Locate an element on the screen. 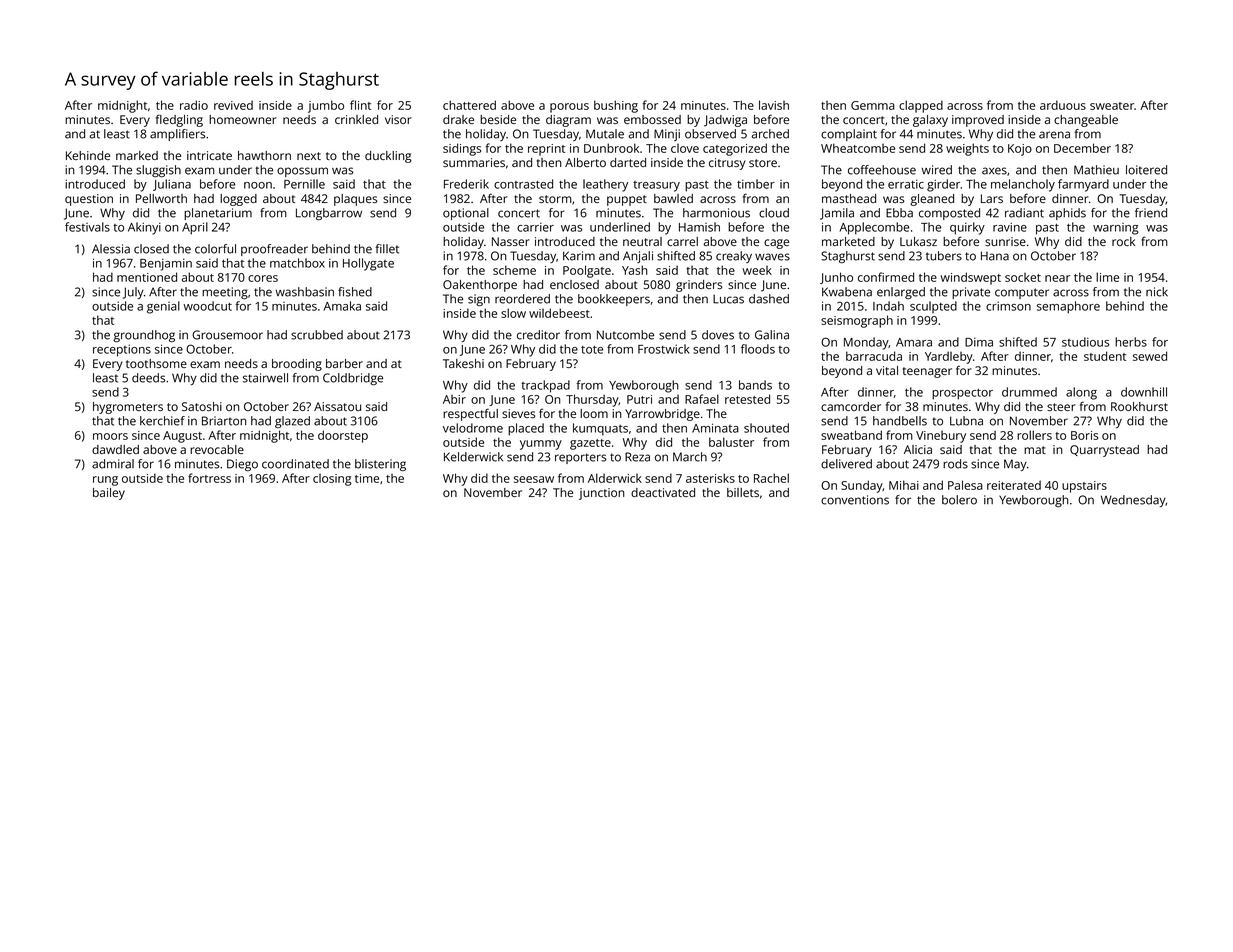 Image resolution: width=1233 pixels, height=952 pixels. chattered is located at coordinates (469, 105).
